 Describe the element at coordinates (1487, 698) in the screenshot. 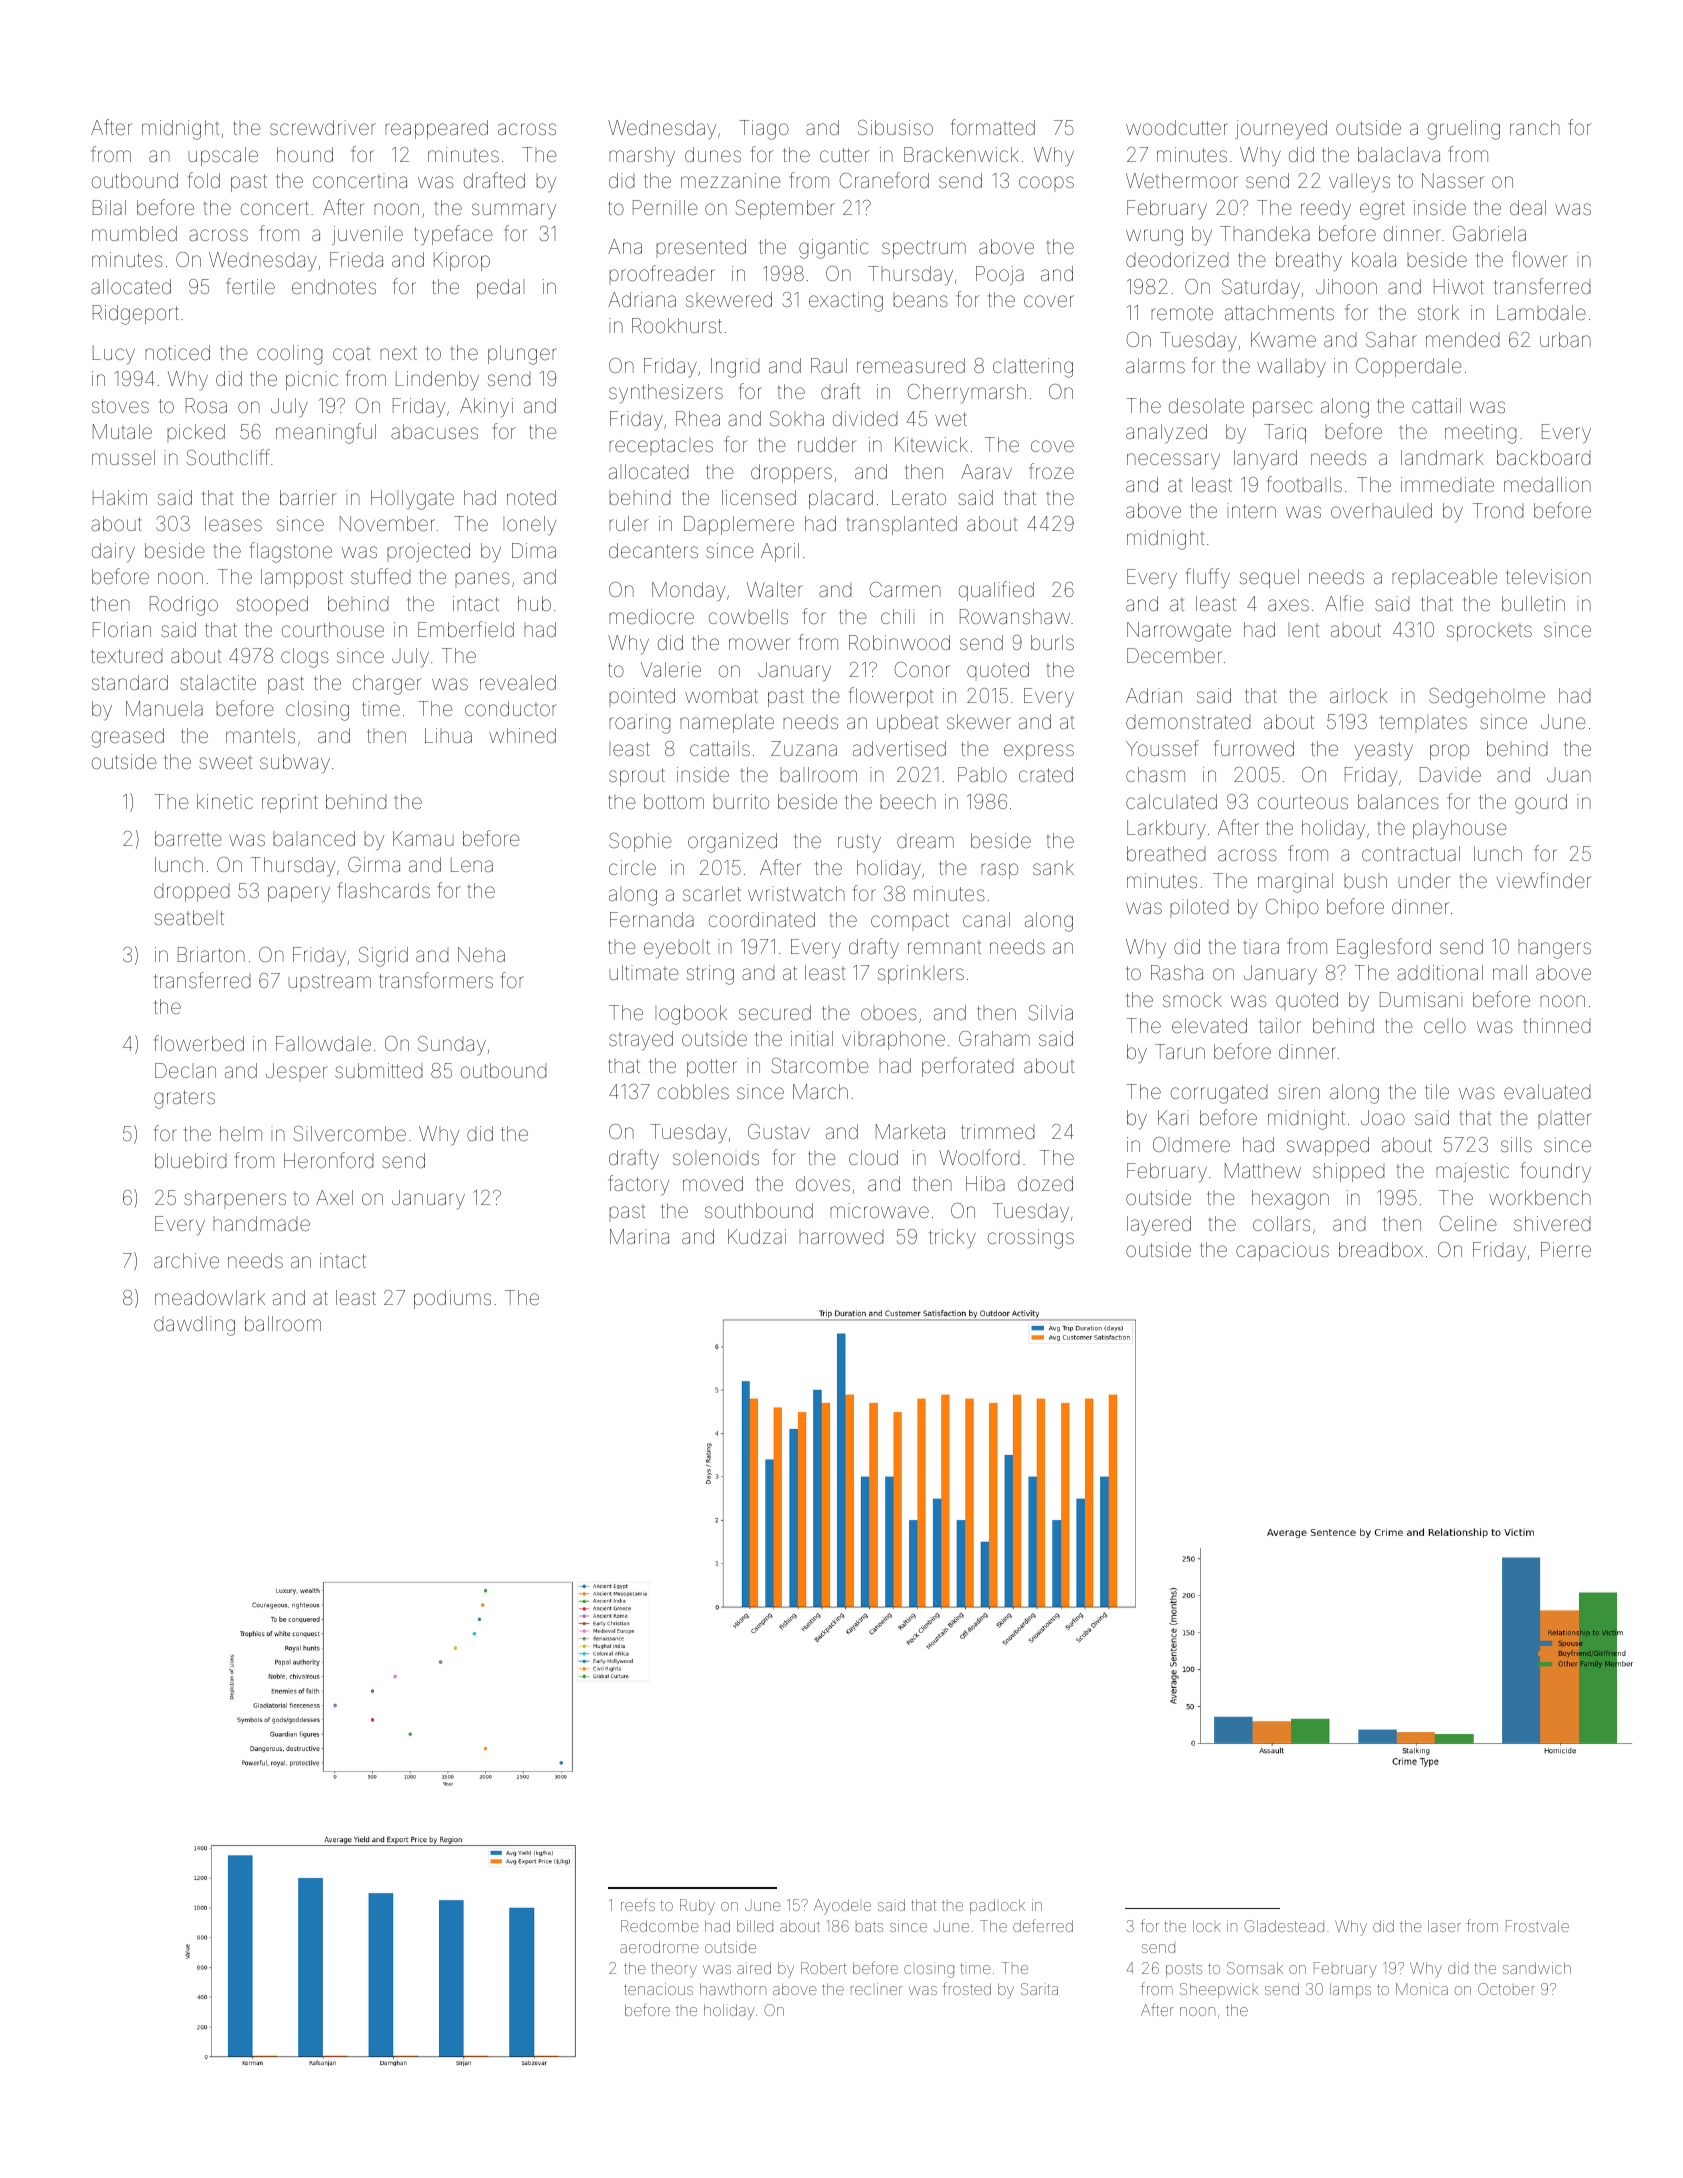

I see `Sedgeholme` at that location.
